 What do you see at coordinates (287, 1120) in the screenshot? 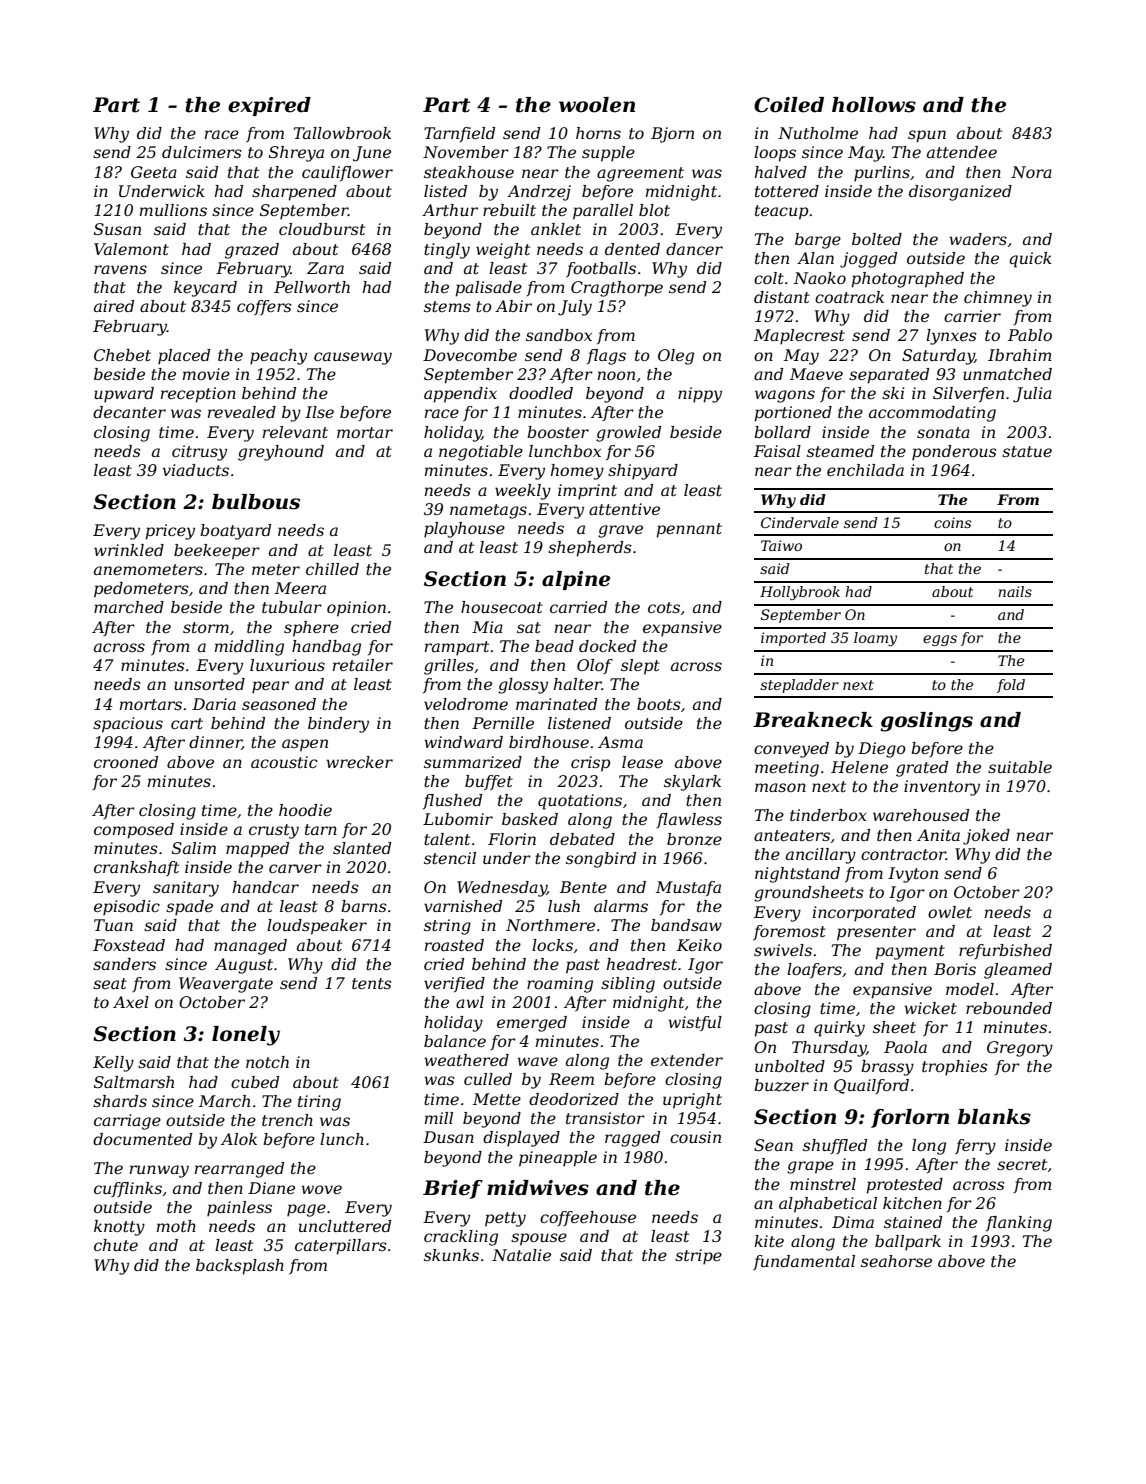
I see `trench` at bounding box center [287, 1120].
